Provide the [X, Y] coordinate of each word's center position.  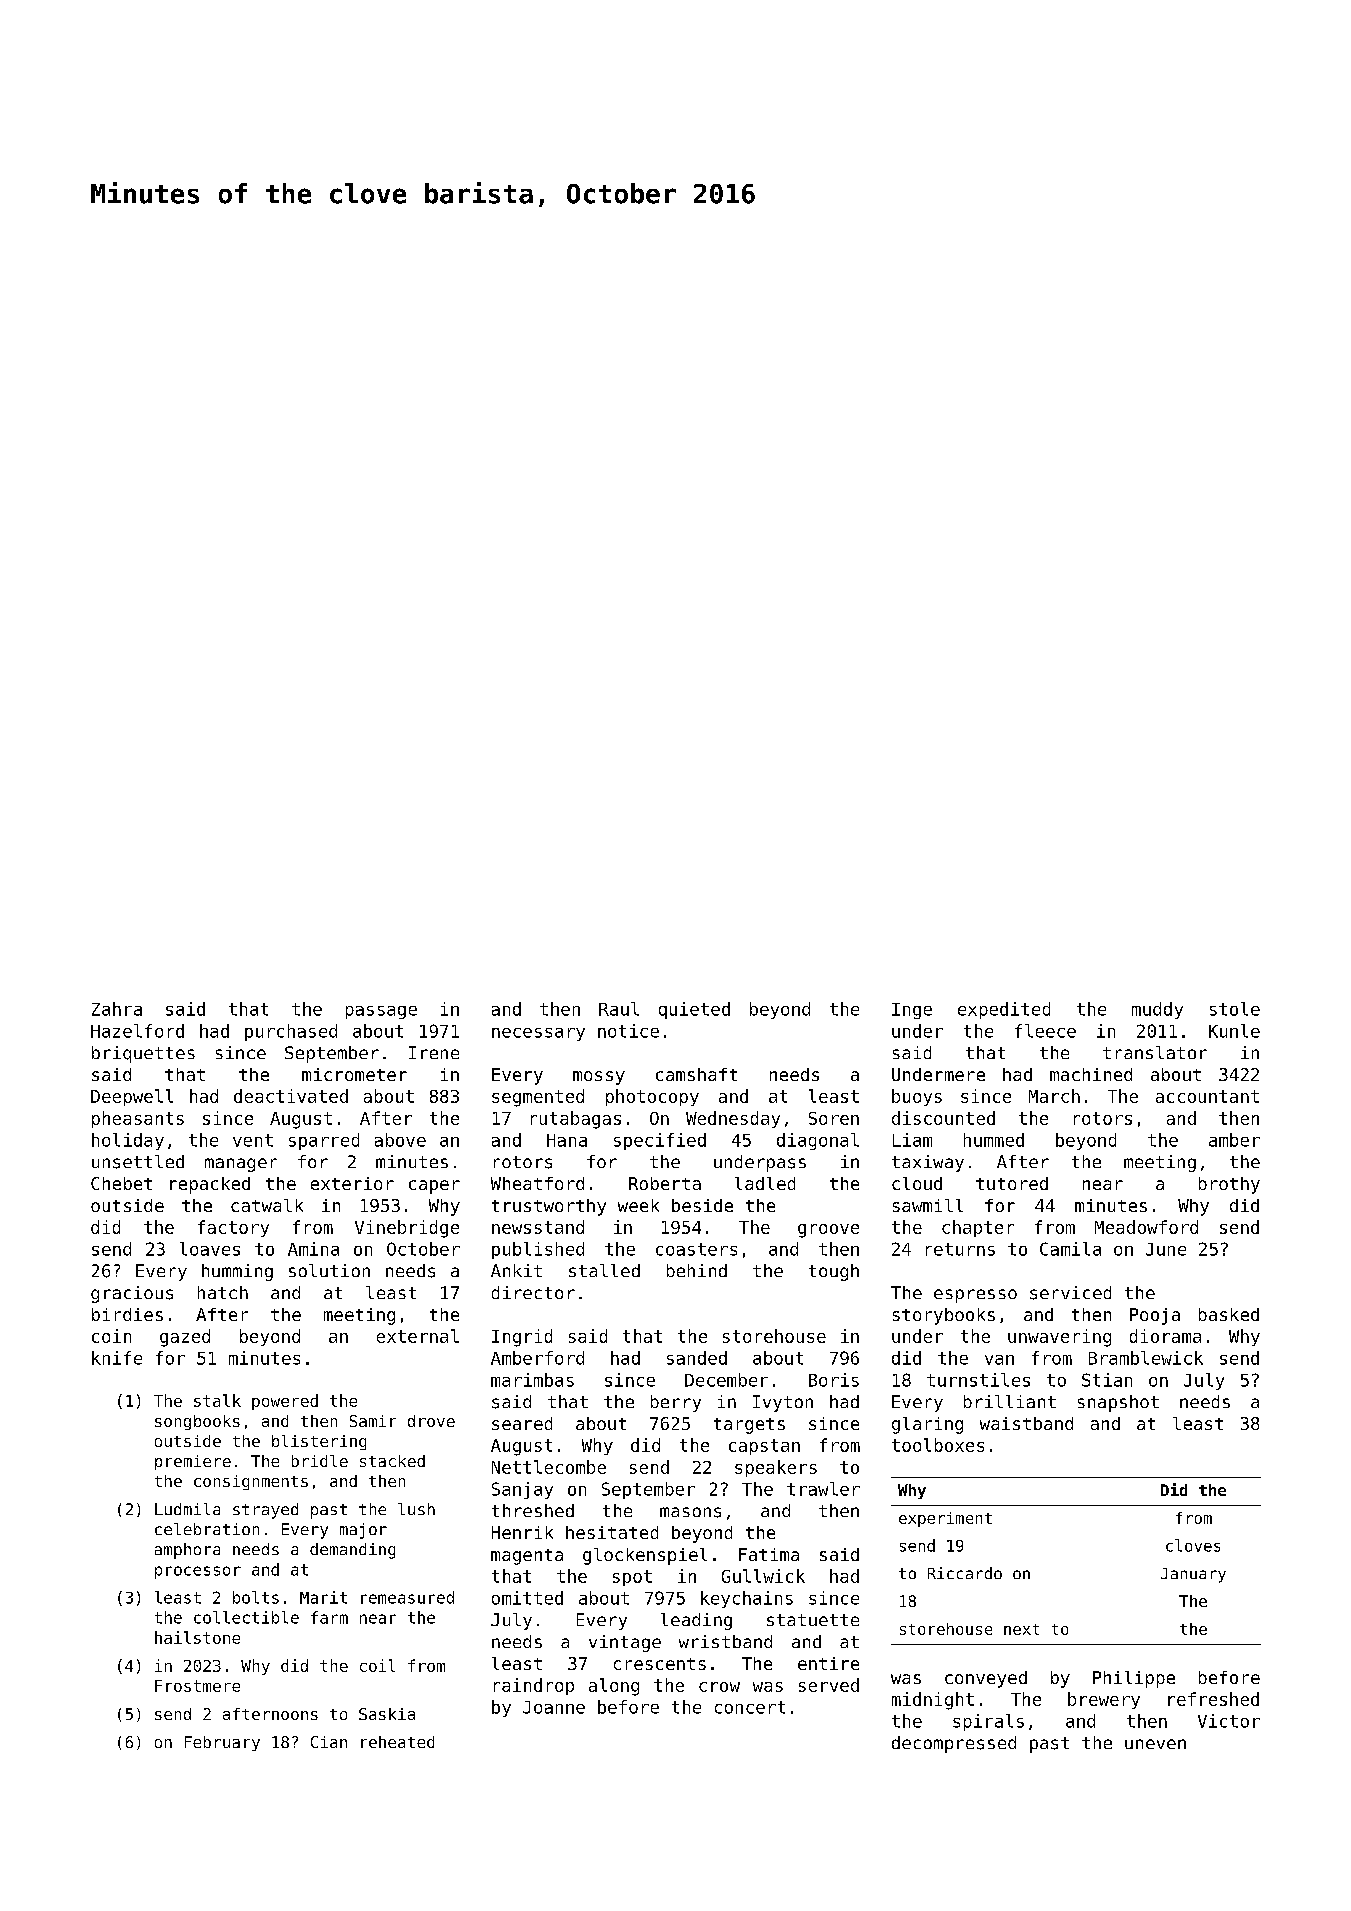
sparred [324, 1141]
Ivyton [783, 1403]
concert [750, 1707]
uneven [1155, 1744]
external [418, 1336]
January [1193, 1575]
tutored [1012, 1183]
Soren [834, 1118]
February [222, 1743]
